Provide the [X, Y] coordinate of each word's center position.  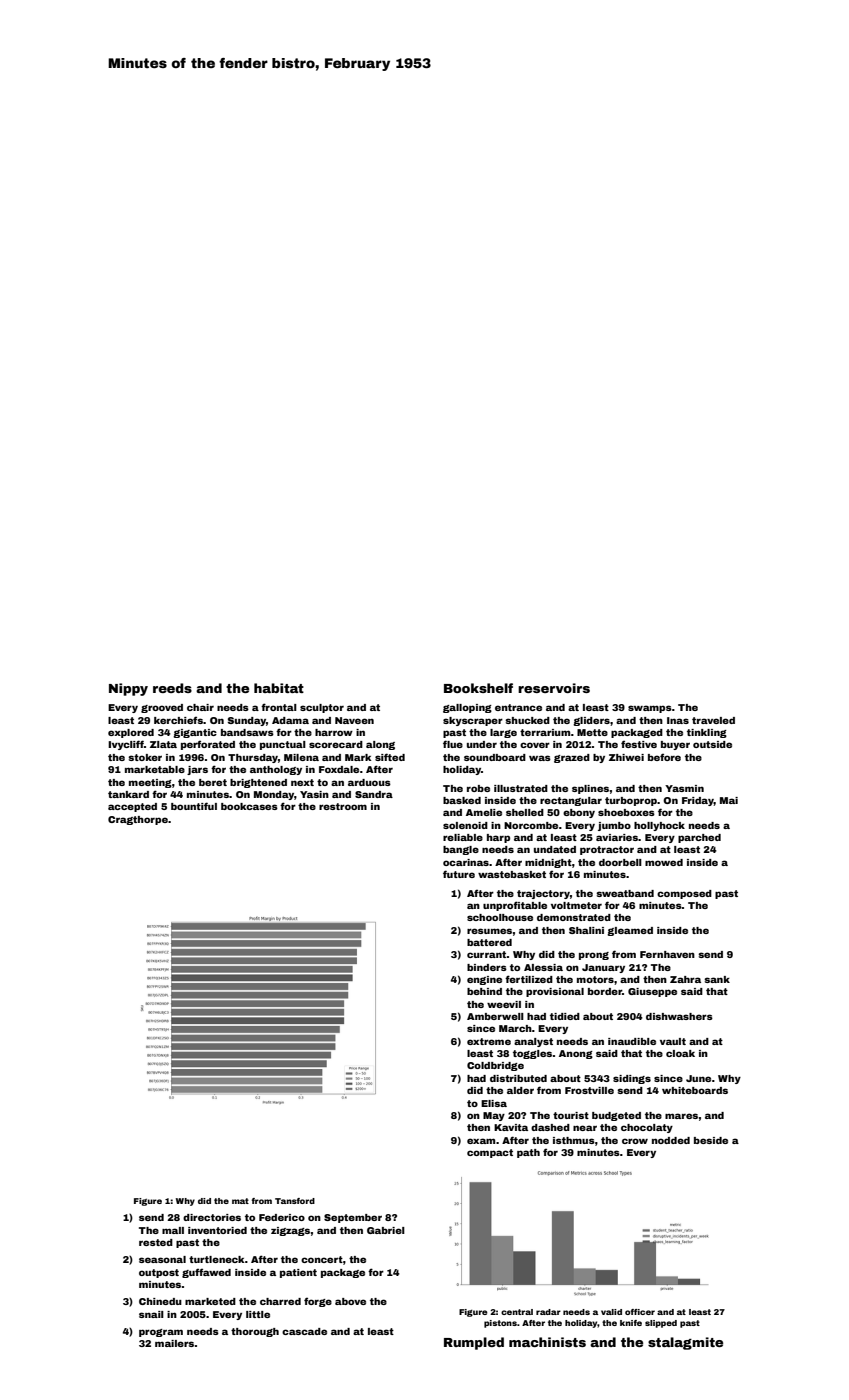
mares [682, 1116]
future [459, 874]
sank [717, 979]
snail [151, 1314]
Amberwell [495, 1016]
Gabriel [386, 1230]
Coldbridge [495, 1066]
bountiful [194, 806]
